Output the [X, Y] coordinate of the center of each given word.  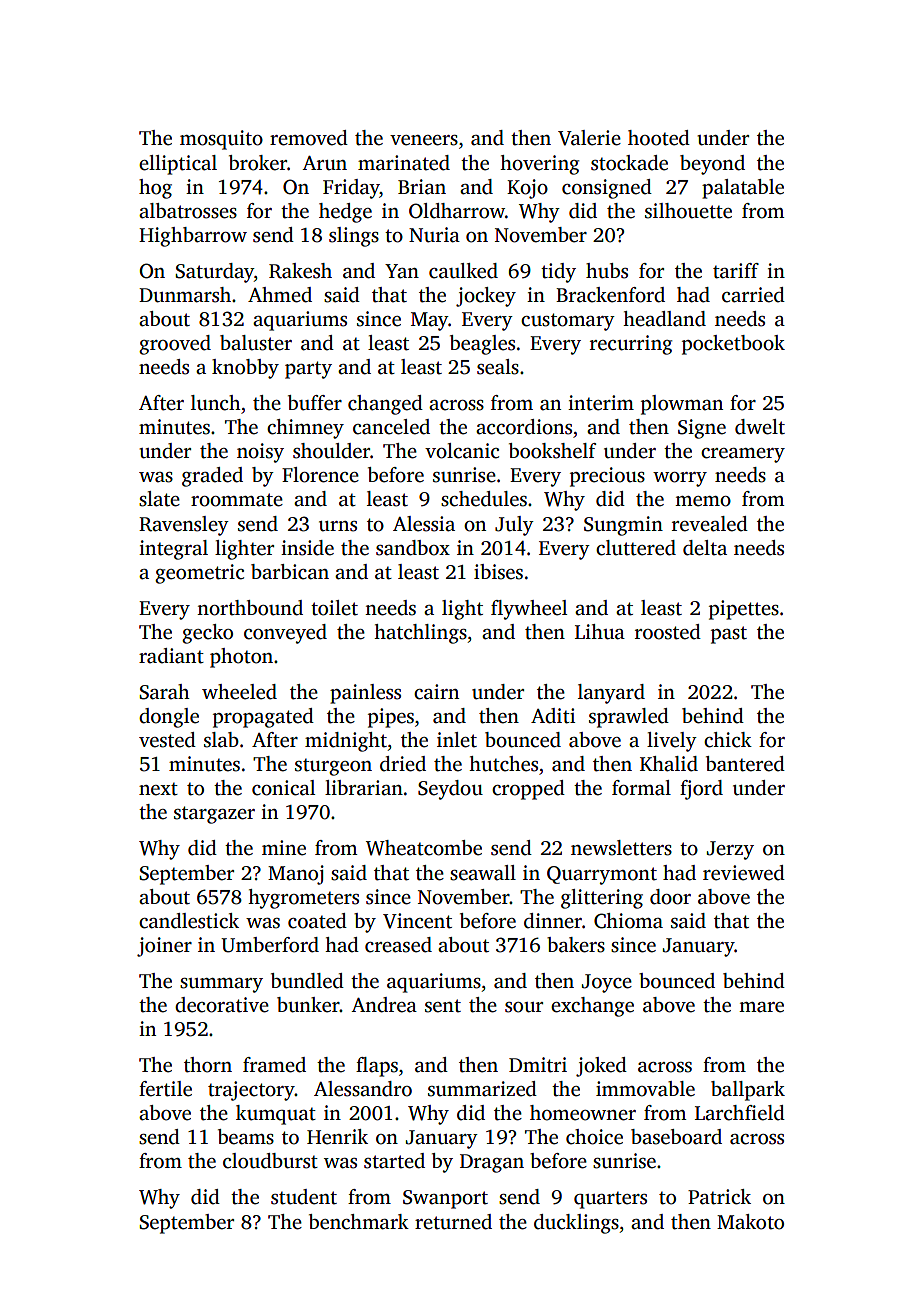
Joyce [606, 983]
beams [246, 1137]
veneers [424, 140]
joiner [164, 947]
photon [241, 658]
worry [680, 479]
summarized [482, 1089]
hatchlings [420, 634]
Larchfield [740, 1113]
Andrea [384, 1005]
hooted [659, 138]
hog [155, 189]
